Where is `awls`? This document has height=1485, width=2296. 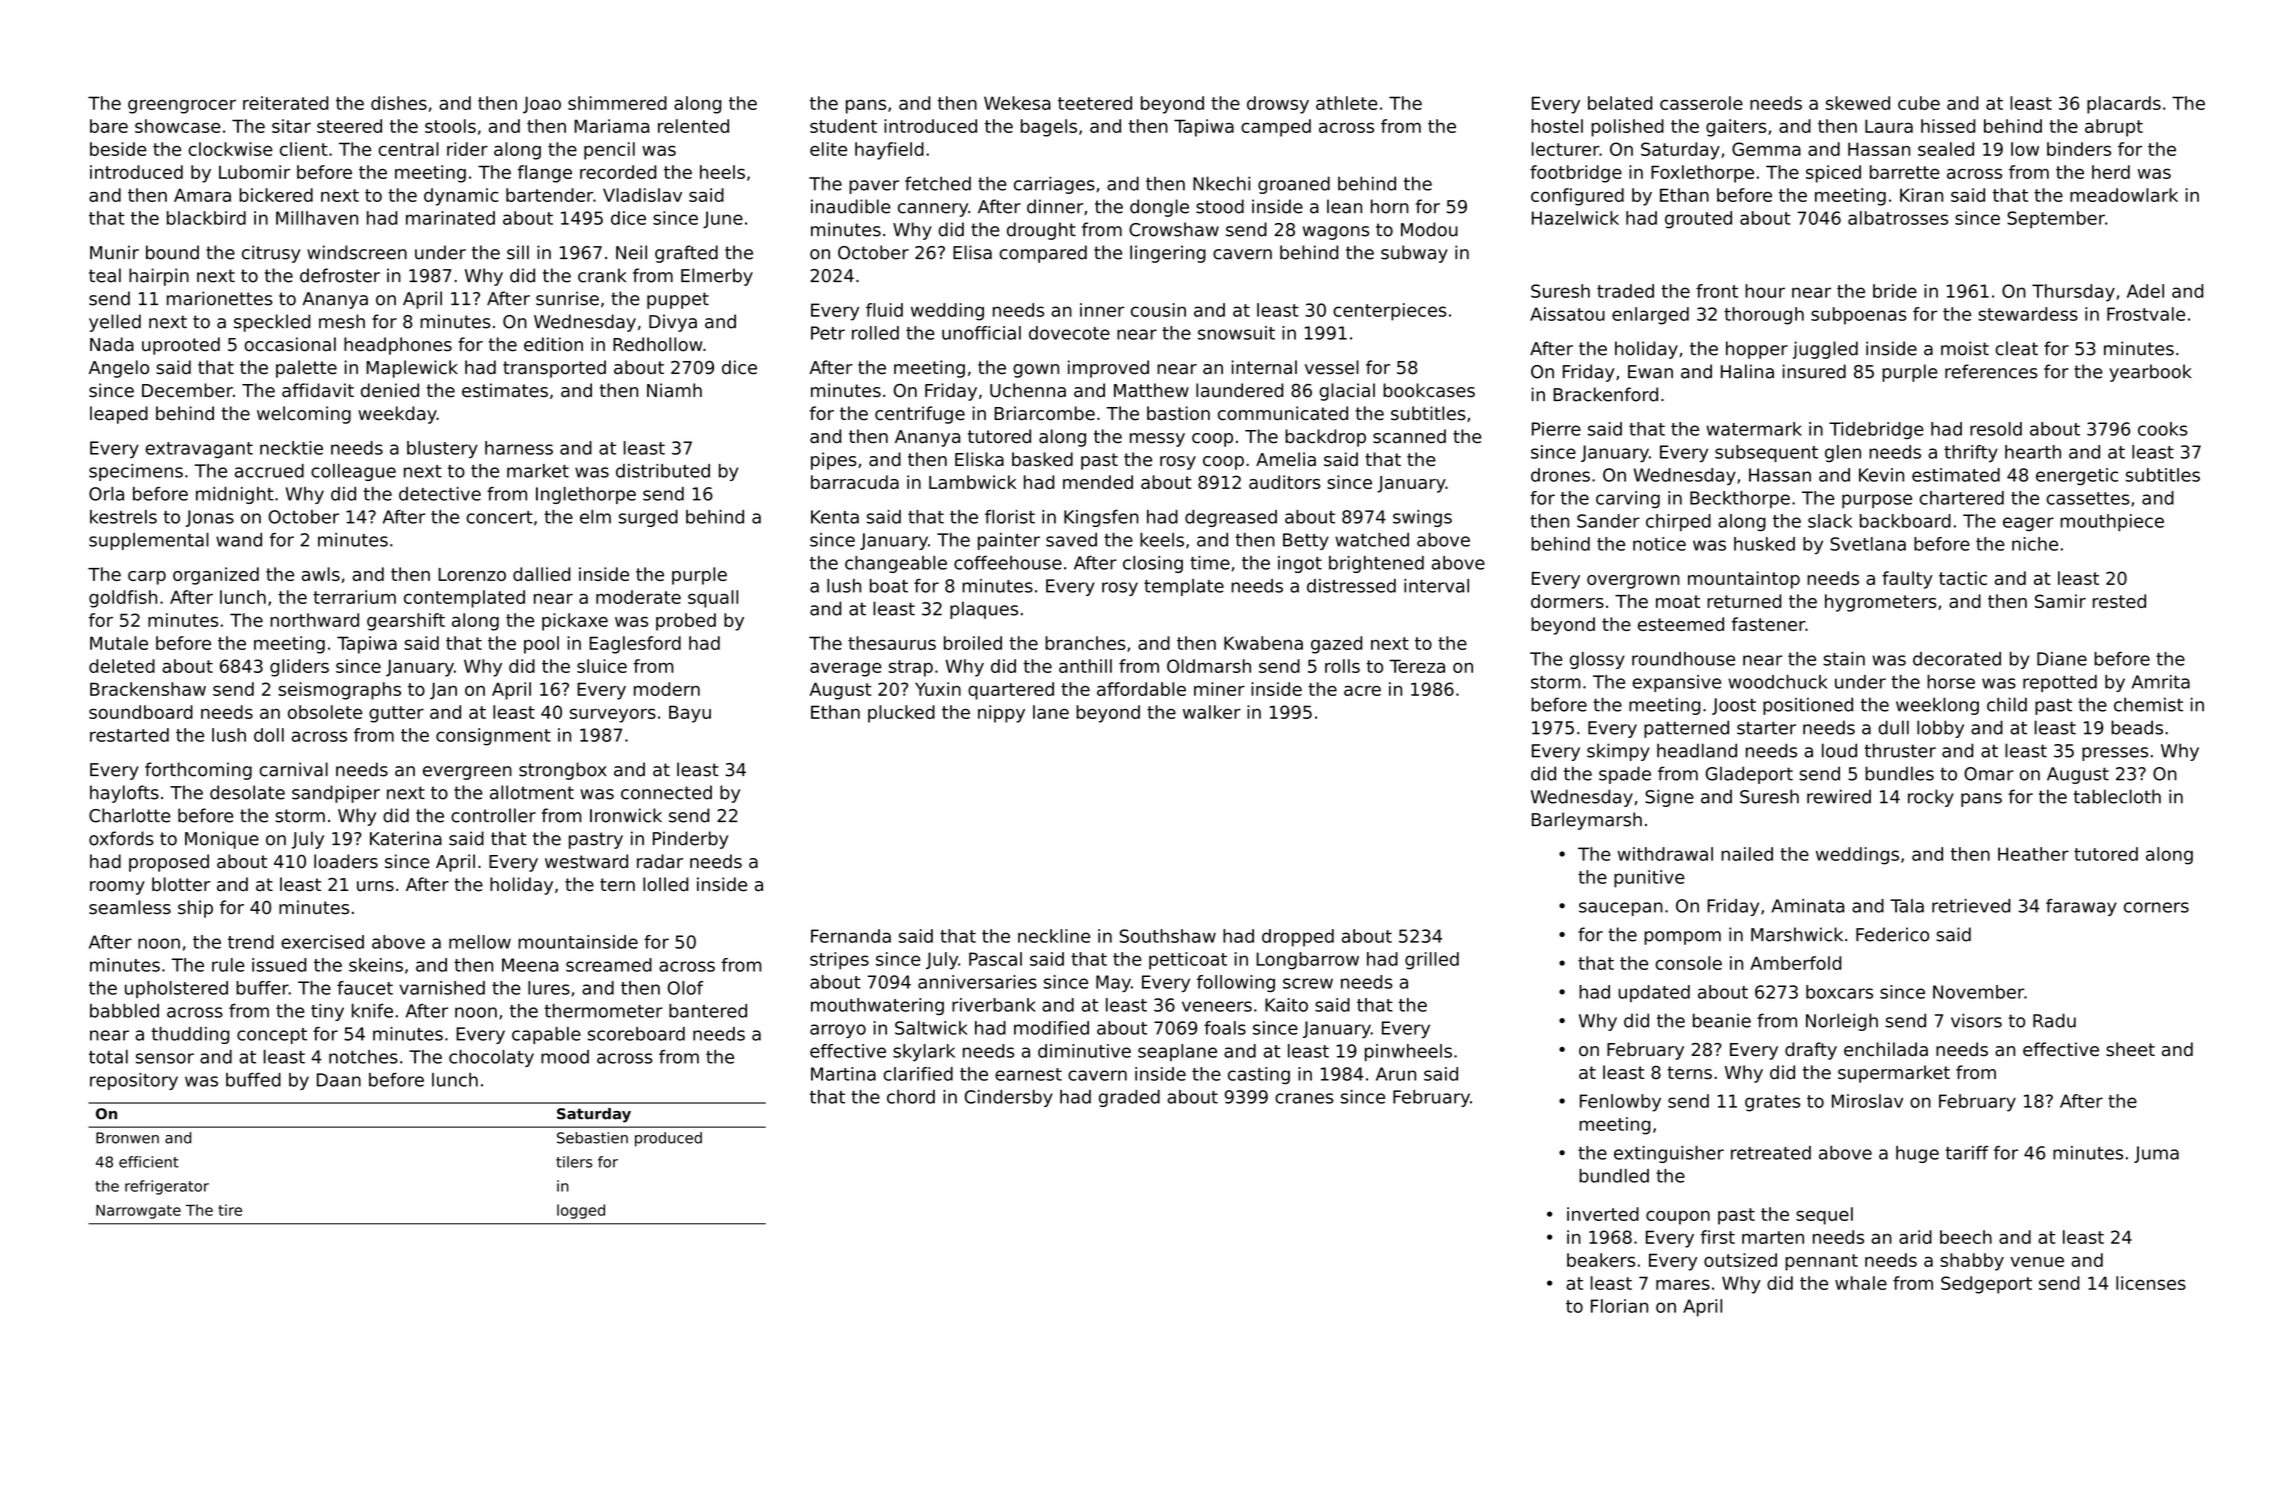
awls is located at coordinates (321, 574).
